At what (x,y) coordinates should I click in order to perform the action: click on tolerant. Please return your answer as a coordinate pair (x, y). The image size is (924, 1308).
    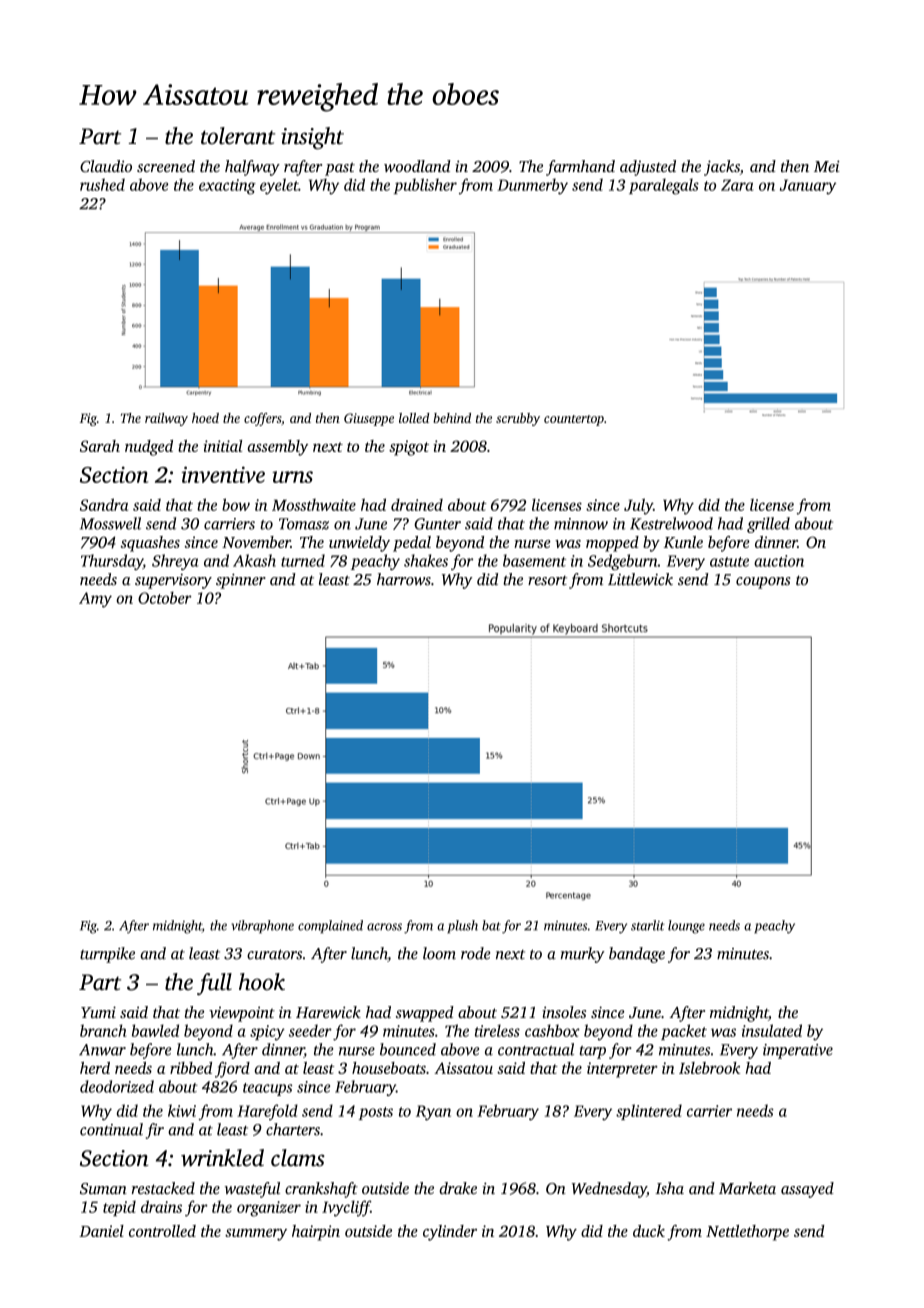
    Looking at the image, I should click on (238, 136).
